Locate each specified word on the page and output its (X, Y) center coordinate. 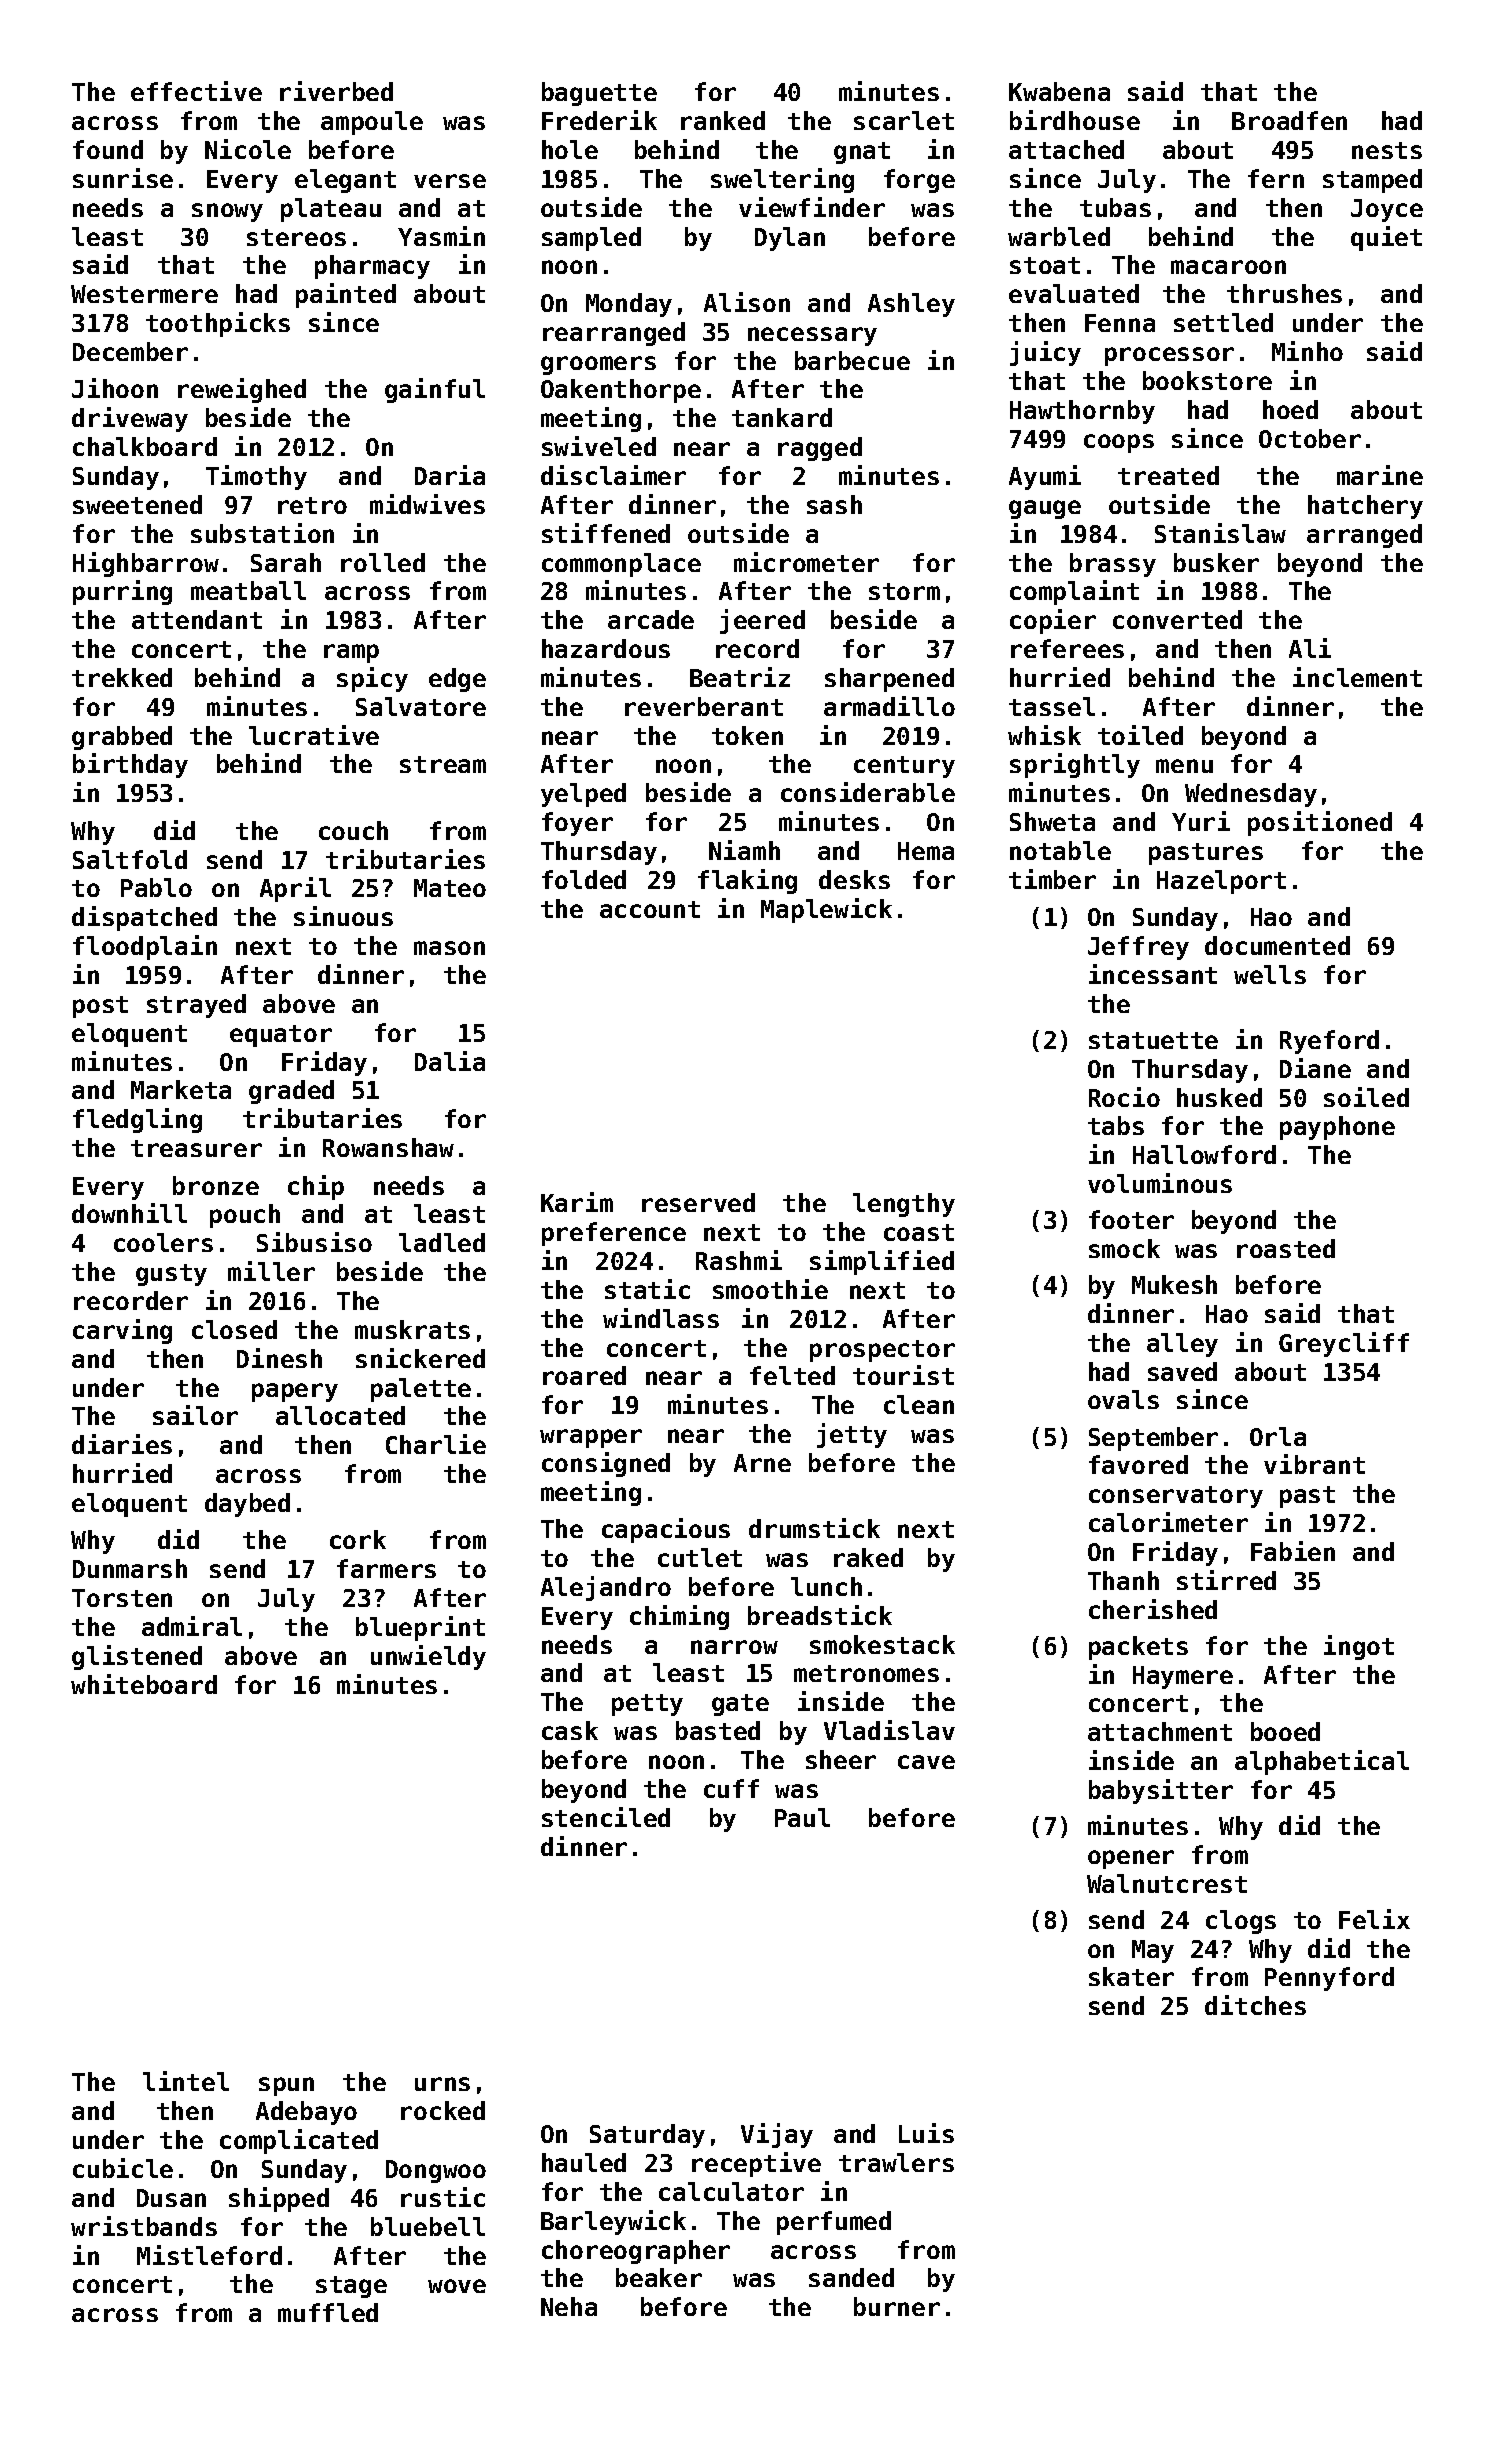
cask (570, 1730)
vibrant (1314, 1464)
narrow (734, 1647)
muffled (328, 2312)
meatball (248, 590)
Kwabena (1059, 91)
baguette (599, 94)
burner (897, 2306)
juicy (1045, 353)
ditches (1255, 2005)
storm (904, 591)
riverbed (336, 91)
